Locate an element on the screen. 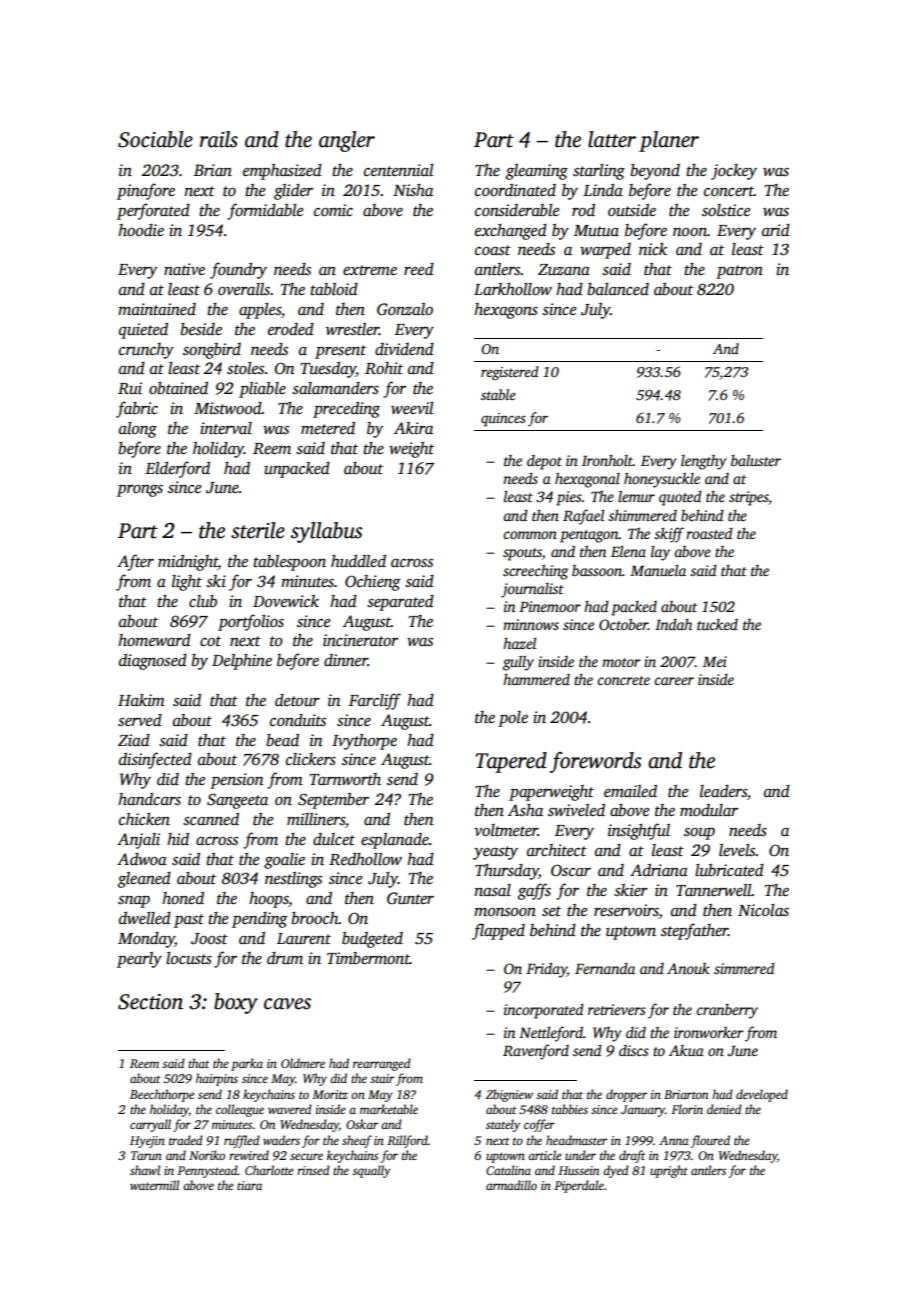  tucked is located at coordinates (717, 624).
